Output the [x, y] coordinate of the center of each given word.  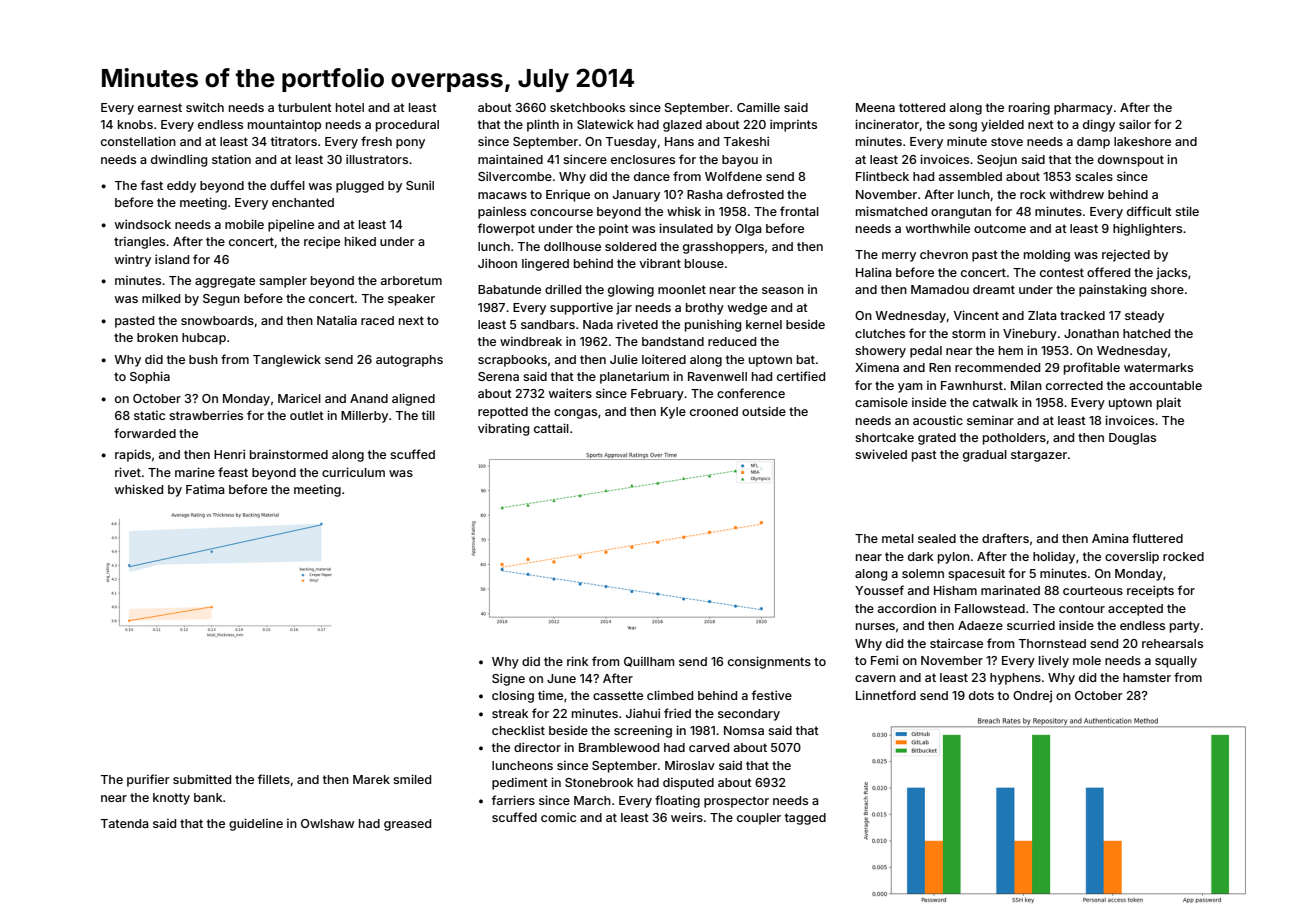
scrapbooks [512, 361]
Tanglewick [287, 360]
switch [205, 107]
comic [558, 817]
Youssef [879, 590]
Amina [1110, 538]
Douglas [1132, 439]
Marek [371, 779]
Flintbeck [882, 176]
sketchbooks [587, 107]
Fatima [205, 489]
